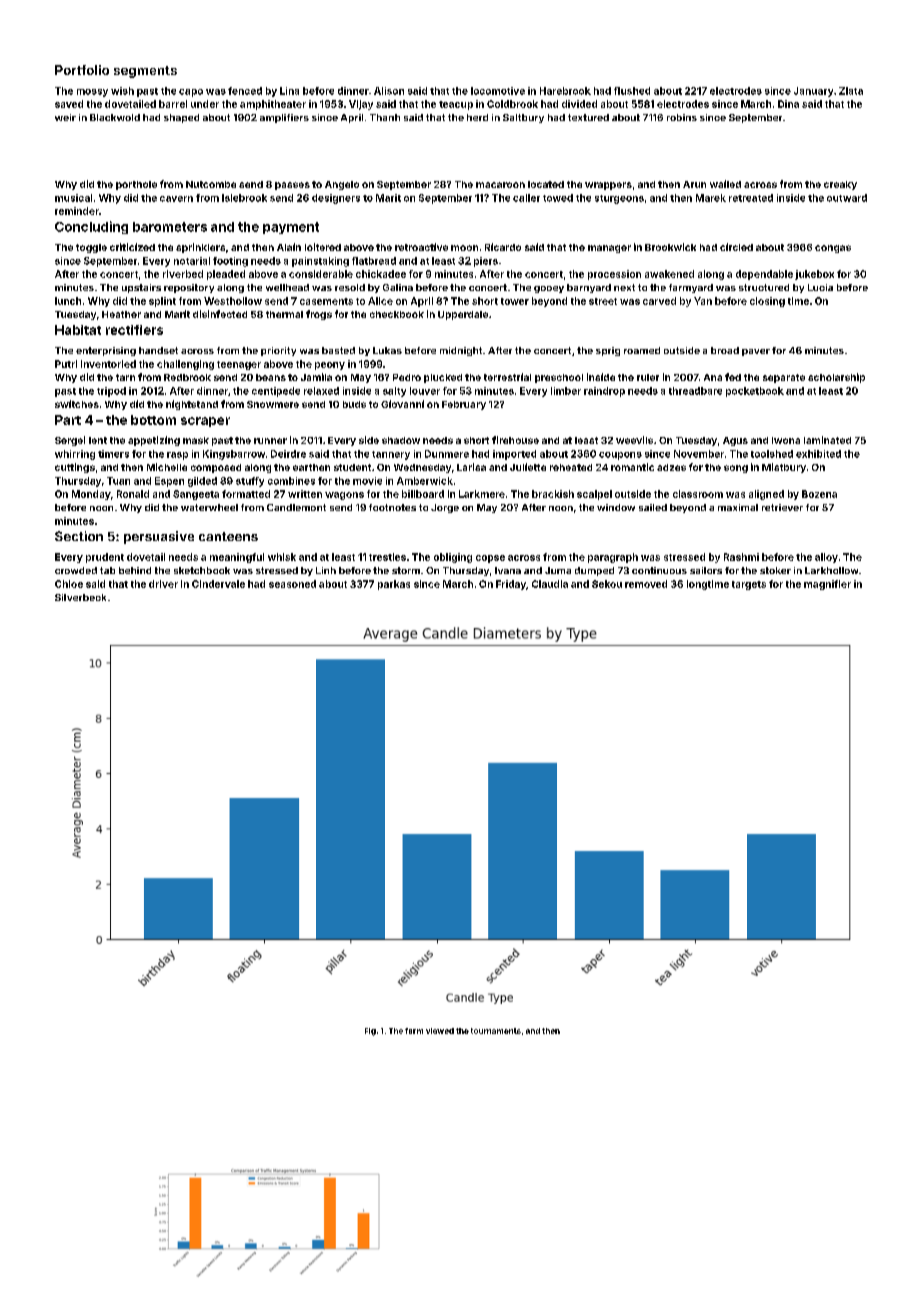 Image resolution: width=924 pixels, height=1308 pixels. Describe the element at coordinates (70, 441) in the image. I see `Sergei` at that location.
